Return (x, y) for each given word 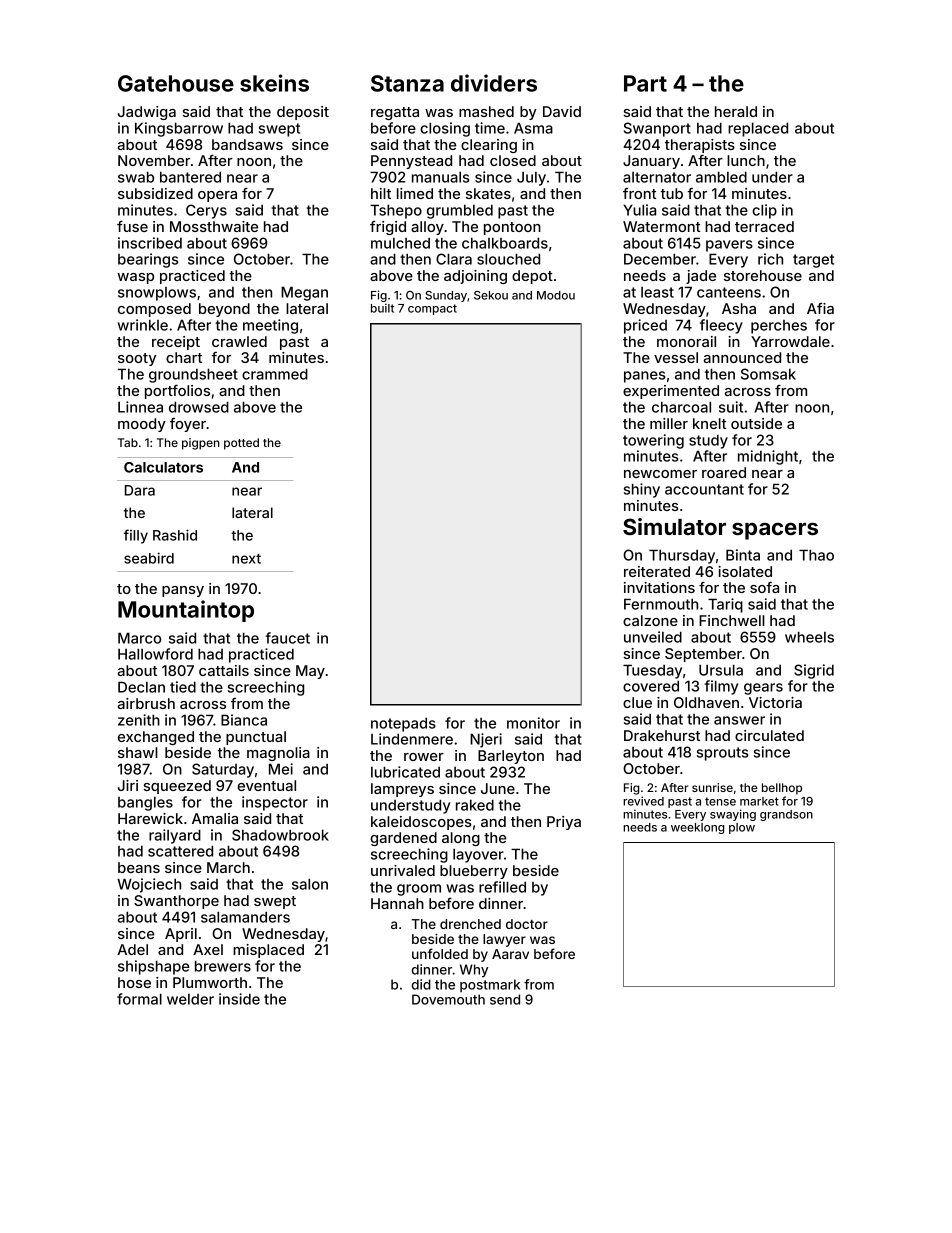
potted (241, 444)
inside (239, 999)
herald (736, 111)
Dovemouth (448, 999)
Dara (140, 490)
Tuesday (652, 671)
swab (136, 177)
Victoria (775, 702)
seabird (149, 558)
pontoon (512, 228)
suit (731, 407)
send (505, 999)
